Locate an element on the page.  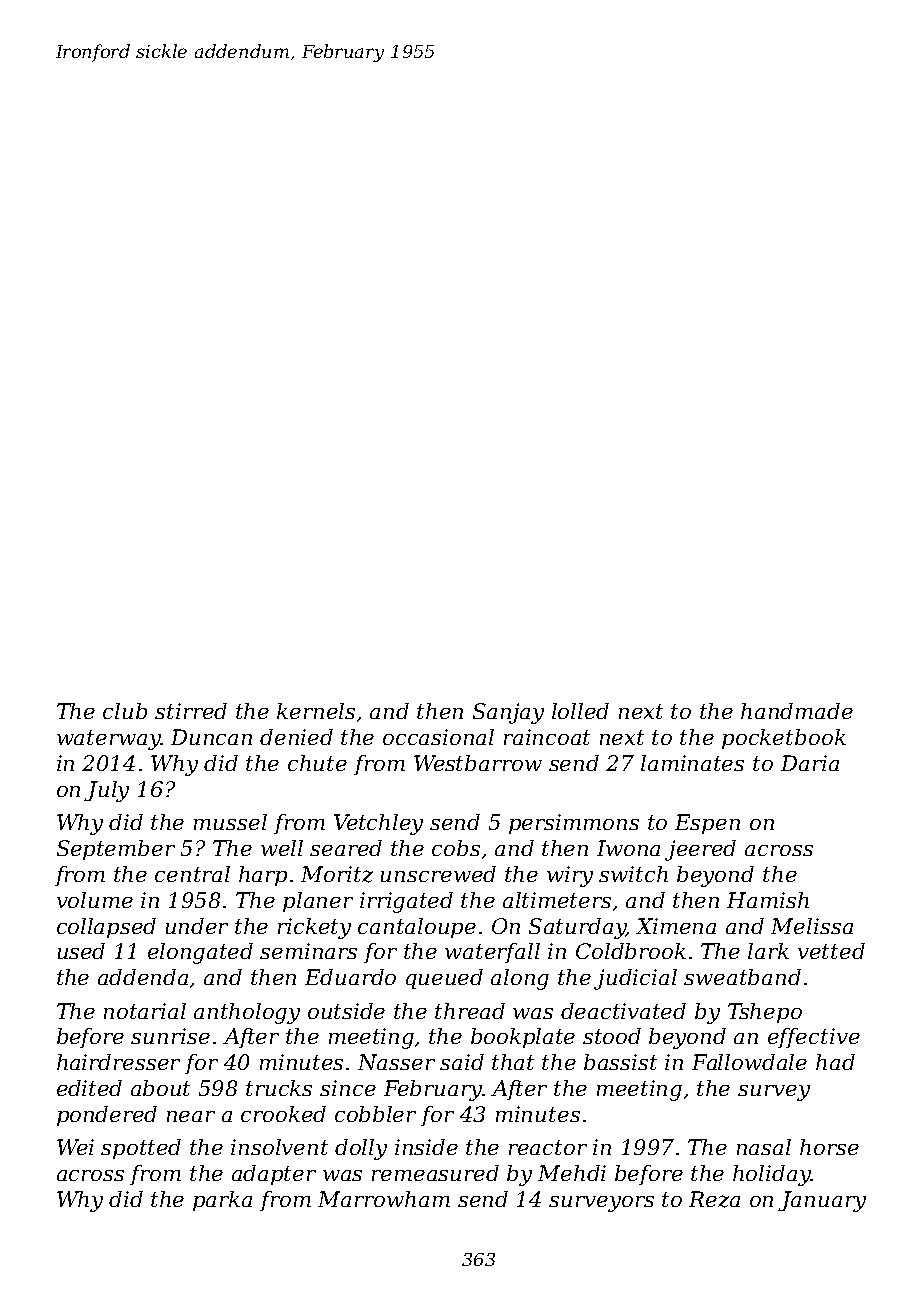
lolled is located at coordinates (580, 711).
